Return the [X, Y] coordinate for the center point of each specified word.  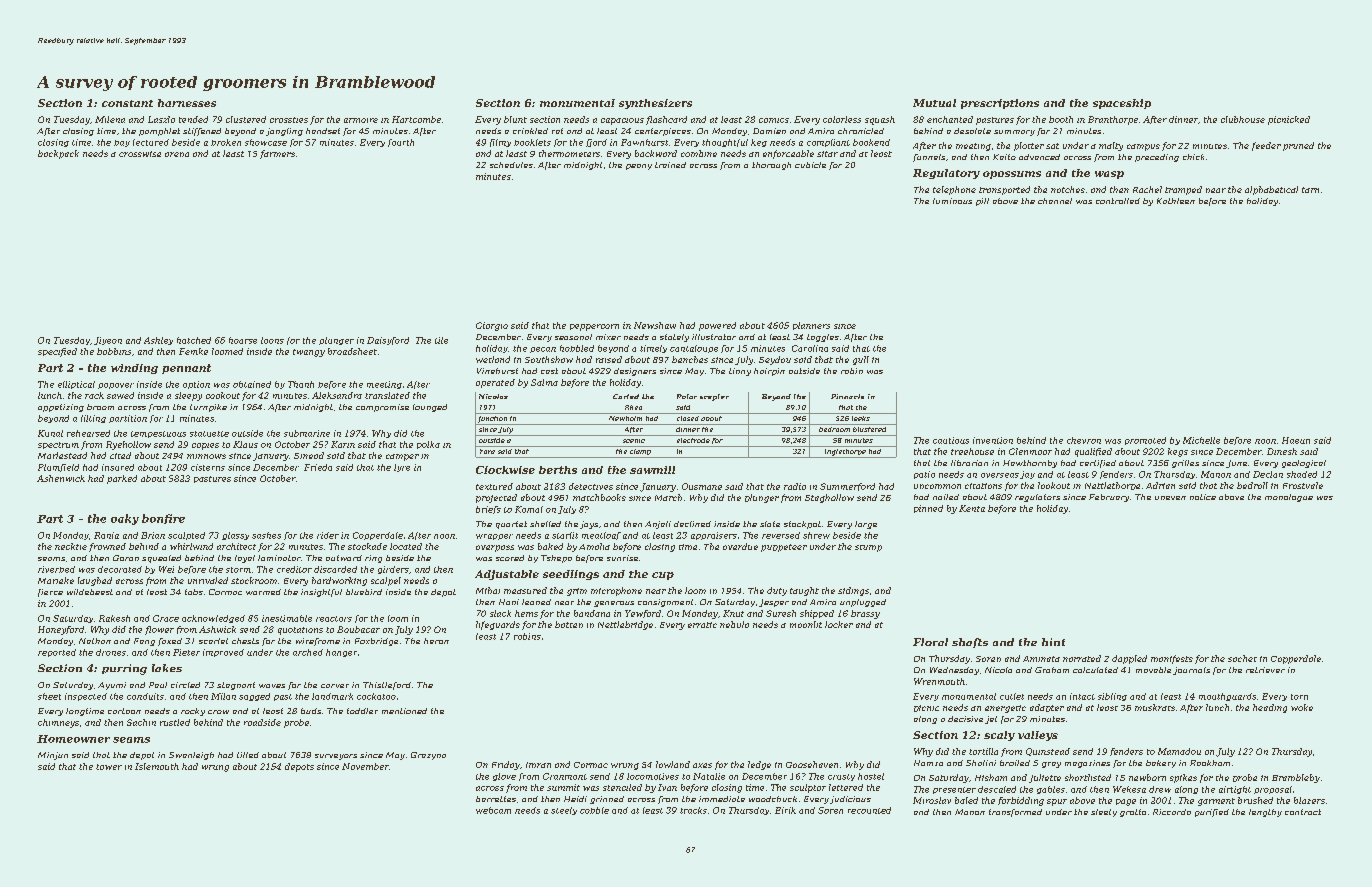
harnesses [187, 103]
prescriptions [1000, 104]
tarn [1310, 190]
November [365, 766]
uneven [1170, 498]
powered [717, 326]
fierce [50, 593]
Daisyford [388, 341]
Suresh [781, 613]
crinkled [530, 131]
